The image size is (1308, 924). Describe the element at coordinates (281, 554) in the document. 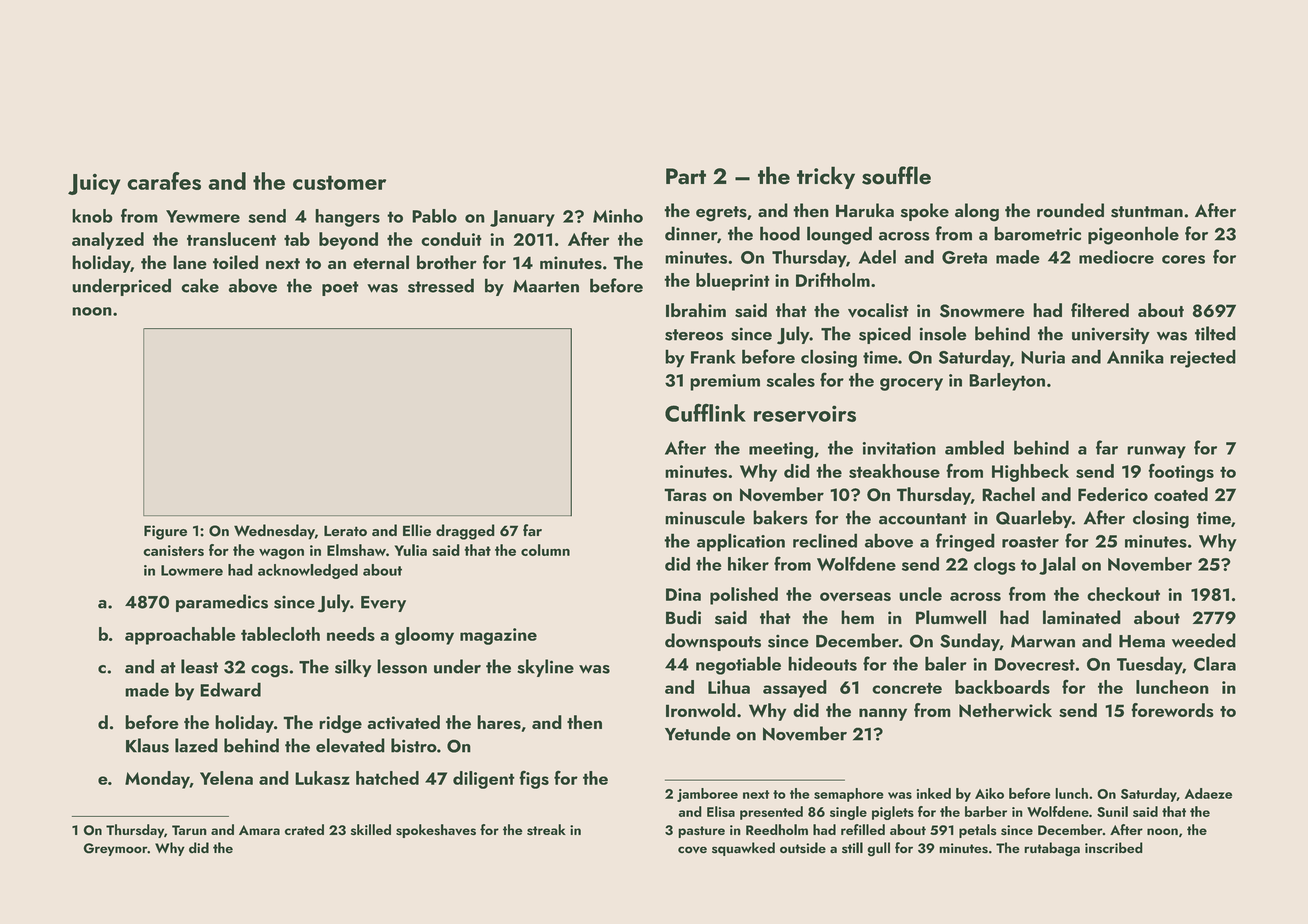

I see `wagon` at that location.
